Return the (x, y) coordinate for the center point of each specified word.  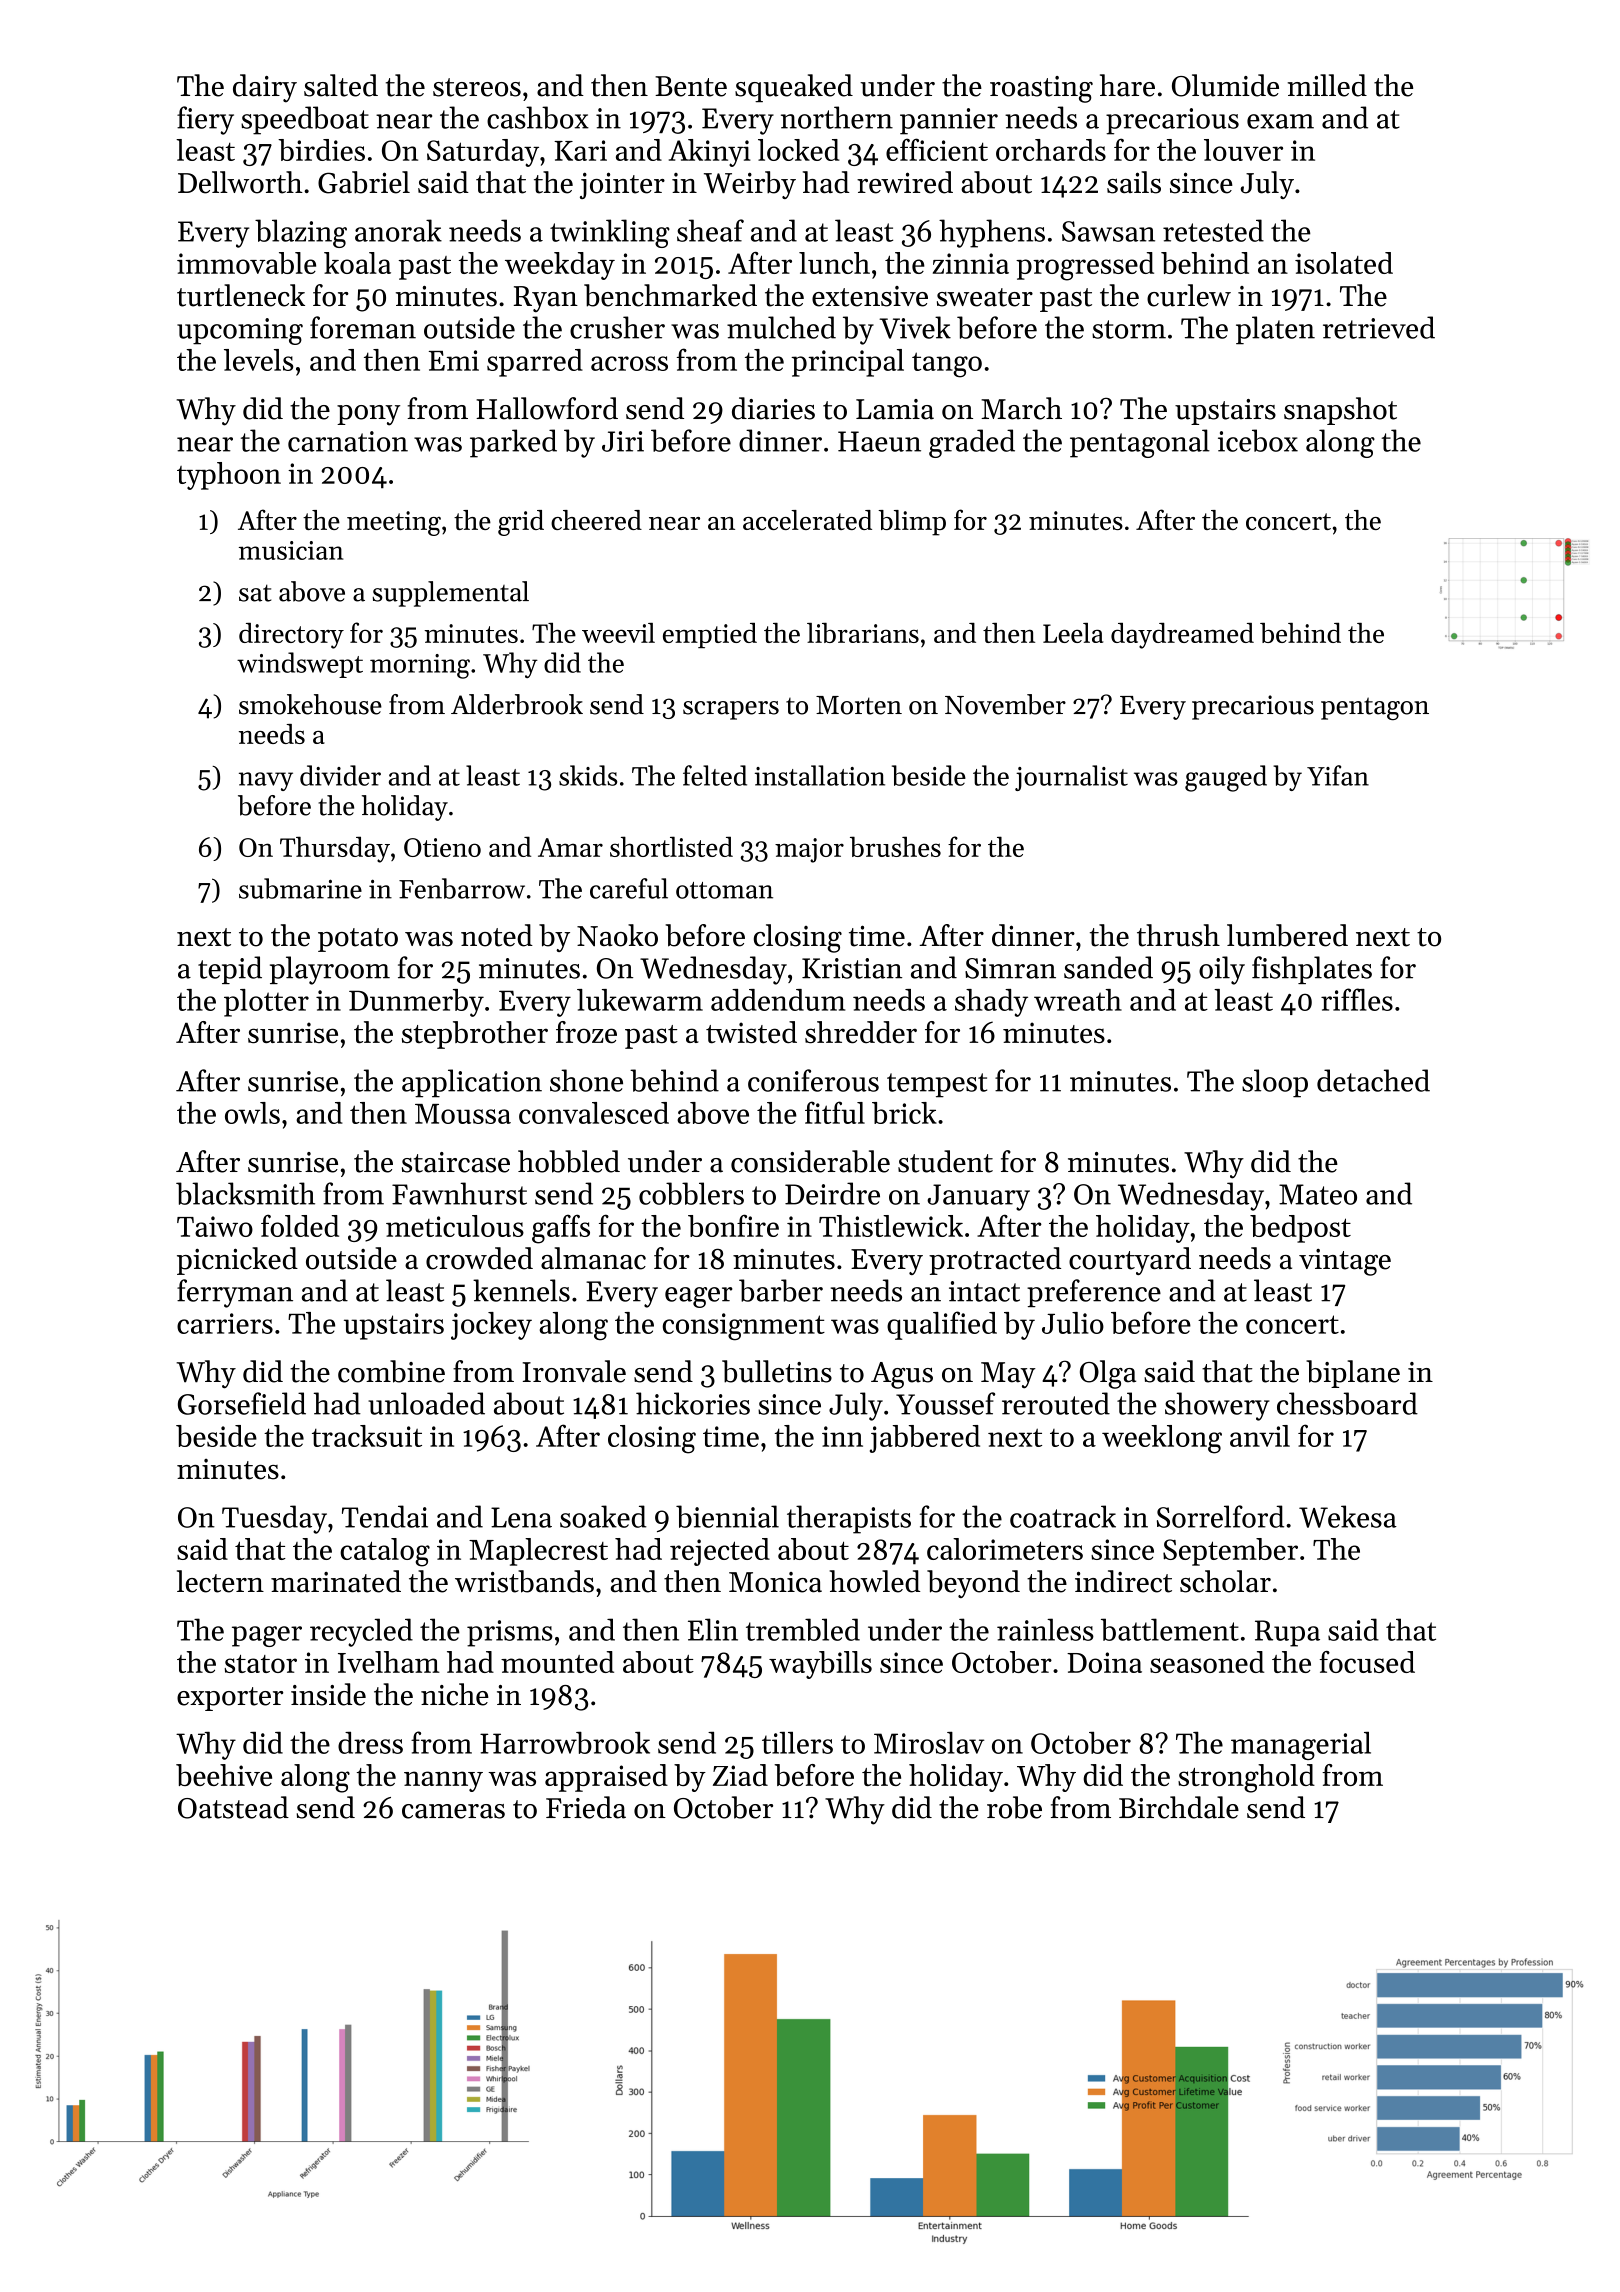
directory (291, 636)
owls (252, 1113)
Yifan (1338, 775)
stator (261, 1664)
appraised (606, 1778)
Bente (691, 86)
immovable (246, 263)
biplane (1353, 1374)
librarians (863, 633)
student (945, 1161)
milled (1327, 85)
